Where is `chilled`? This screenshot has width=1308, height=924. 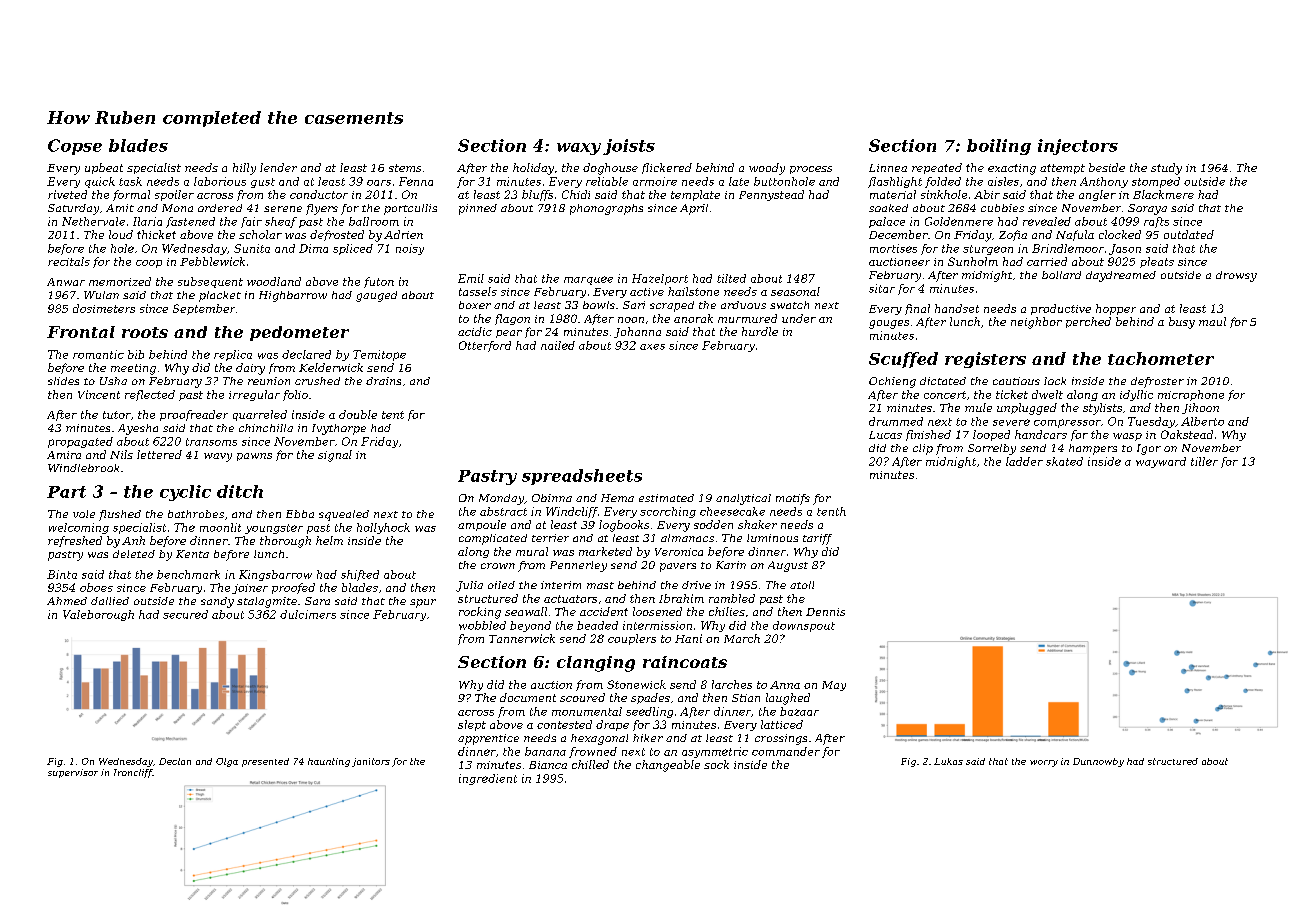 chilled is located at coordinates (590, 764).
